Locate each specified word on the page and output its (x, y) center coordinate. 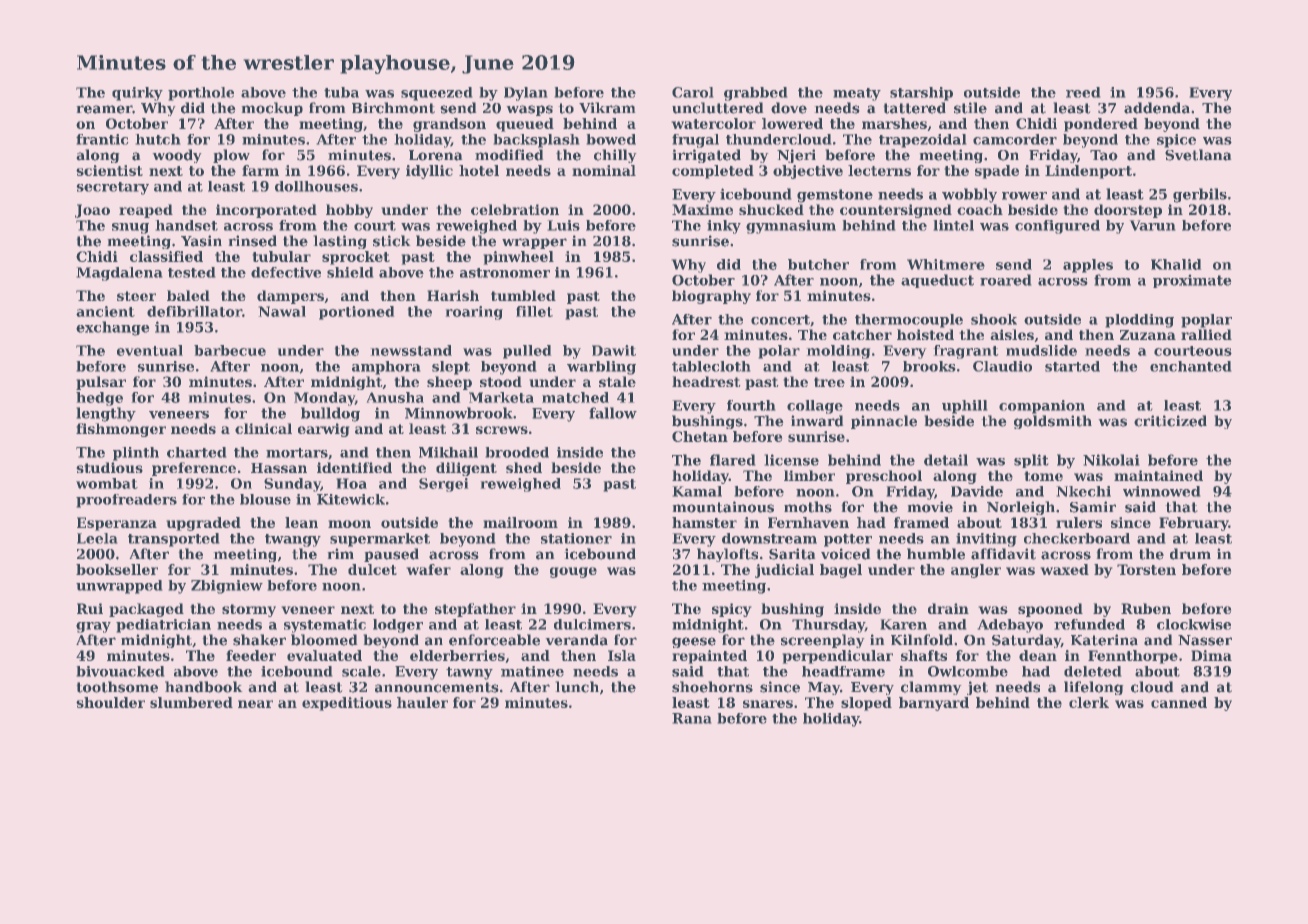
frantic (102, 139)
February (1194, 524)
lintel (954, 225)
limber (809, 475)
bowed (611, 139)
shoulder (110, 702)
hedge (99, 399)
